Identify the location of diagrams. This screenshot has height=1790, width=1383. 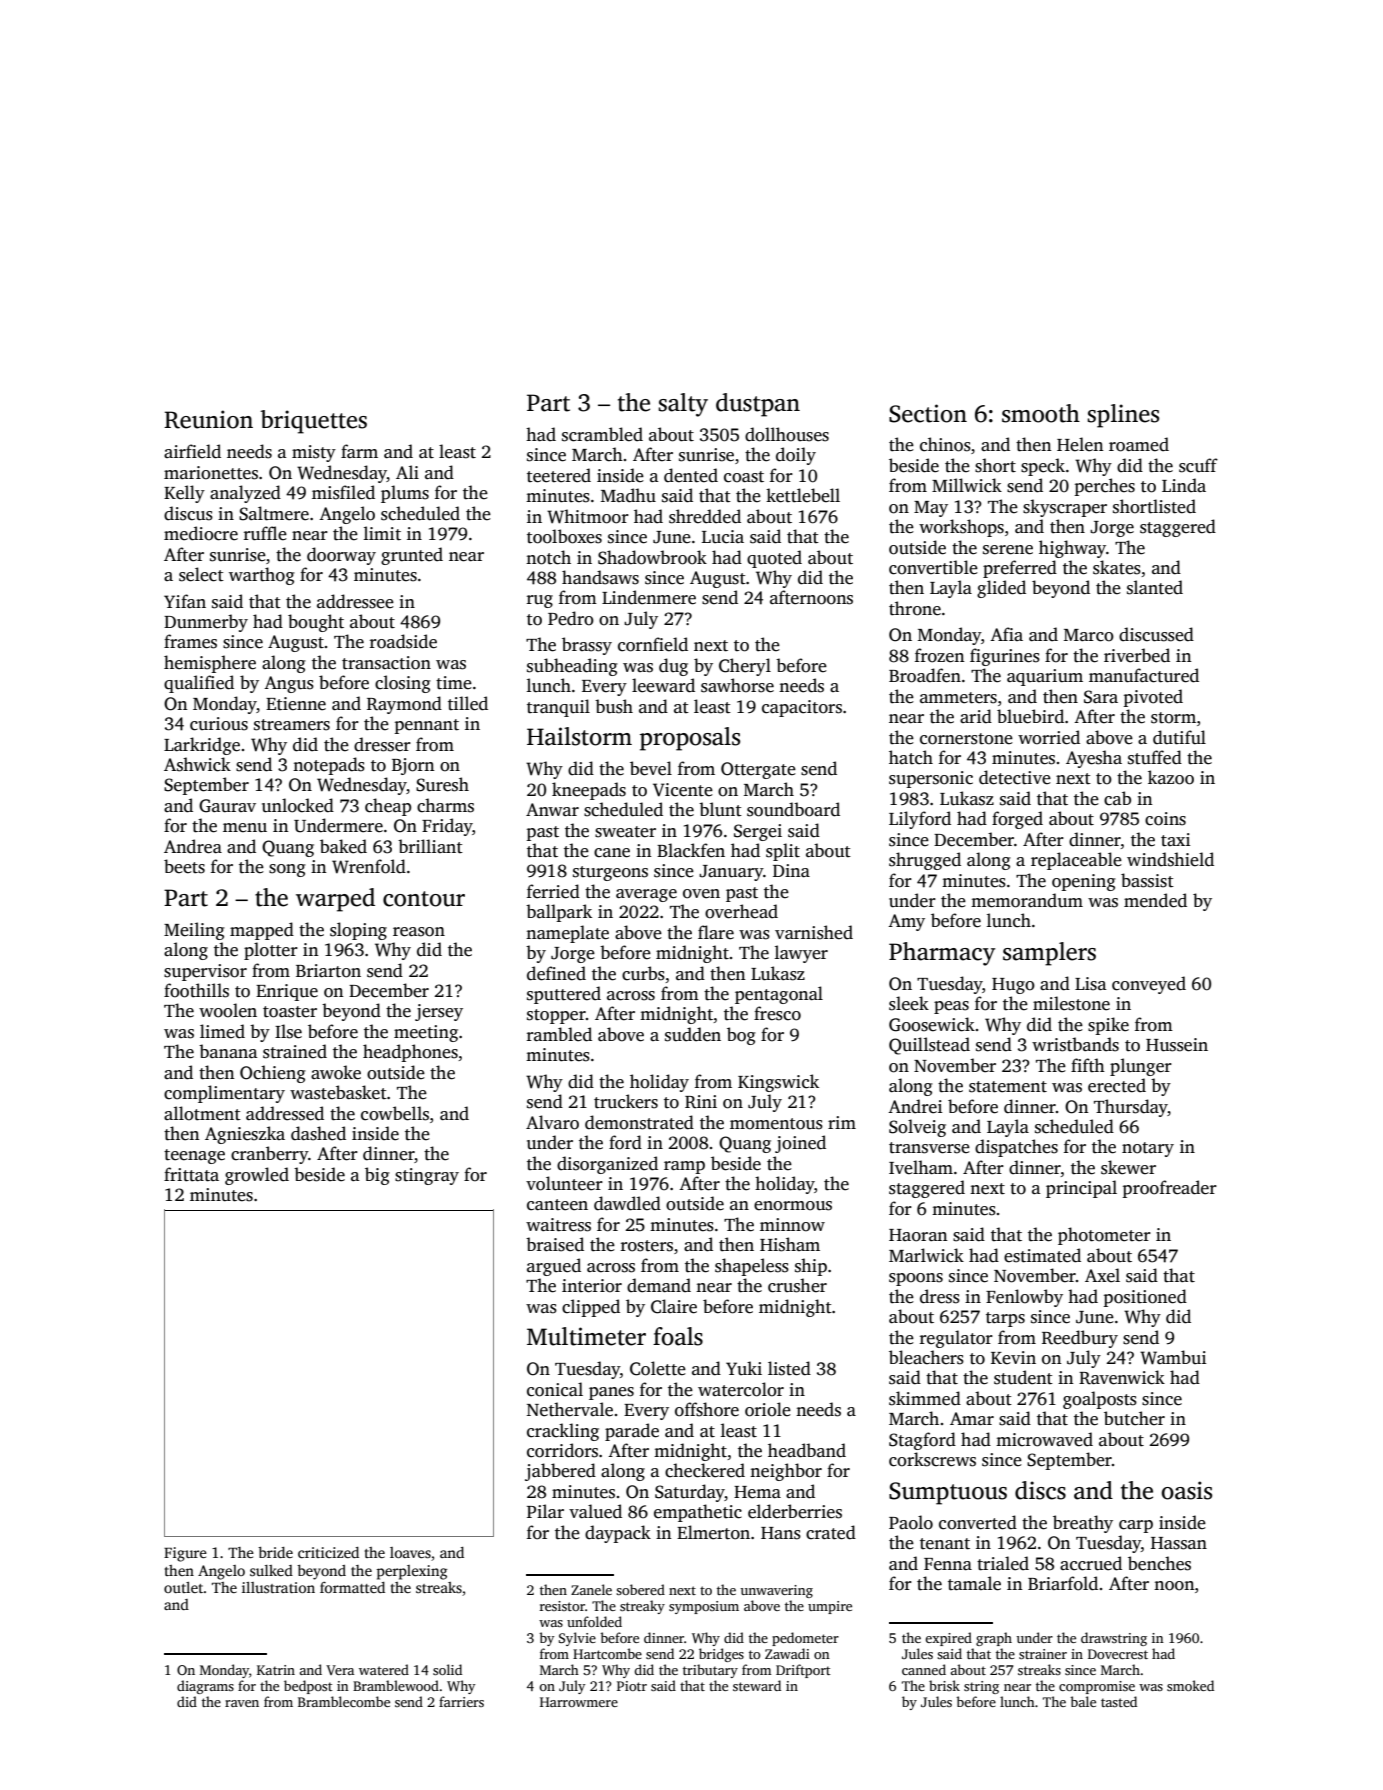
(205, 1687).
